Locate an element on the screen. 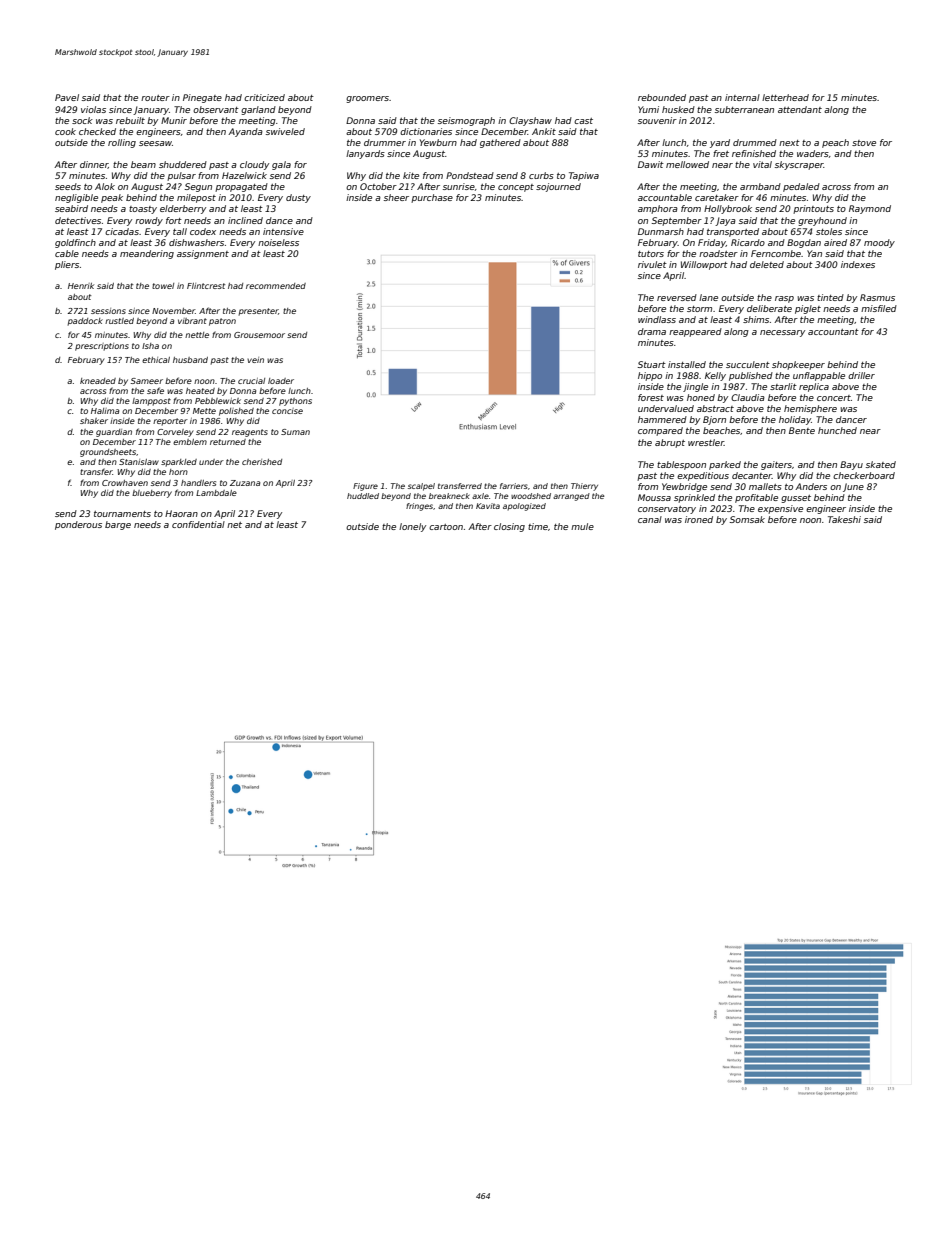 This screenshot has height=1233, width=952. Stanislaw is located at coordinates (139, 462).
